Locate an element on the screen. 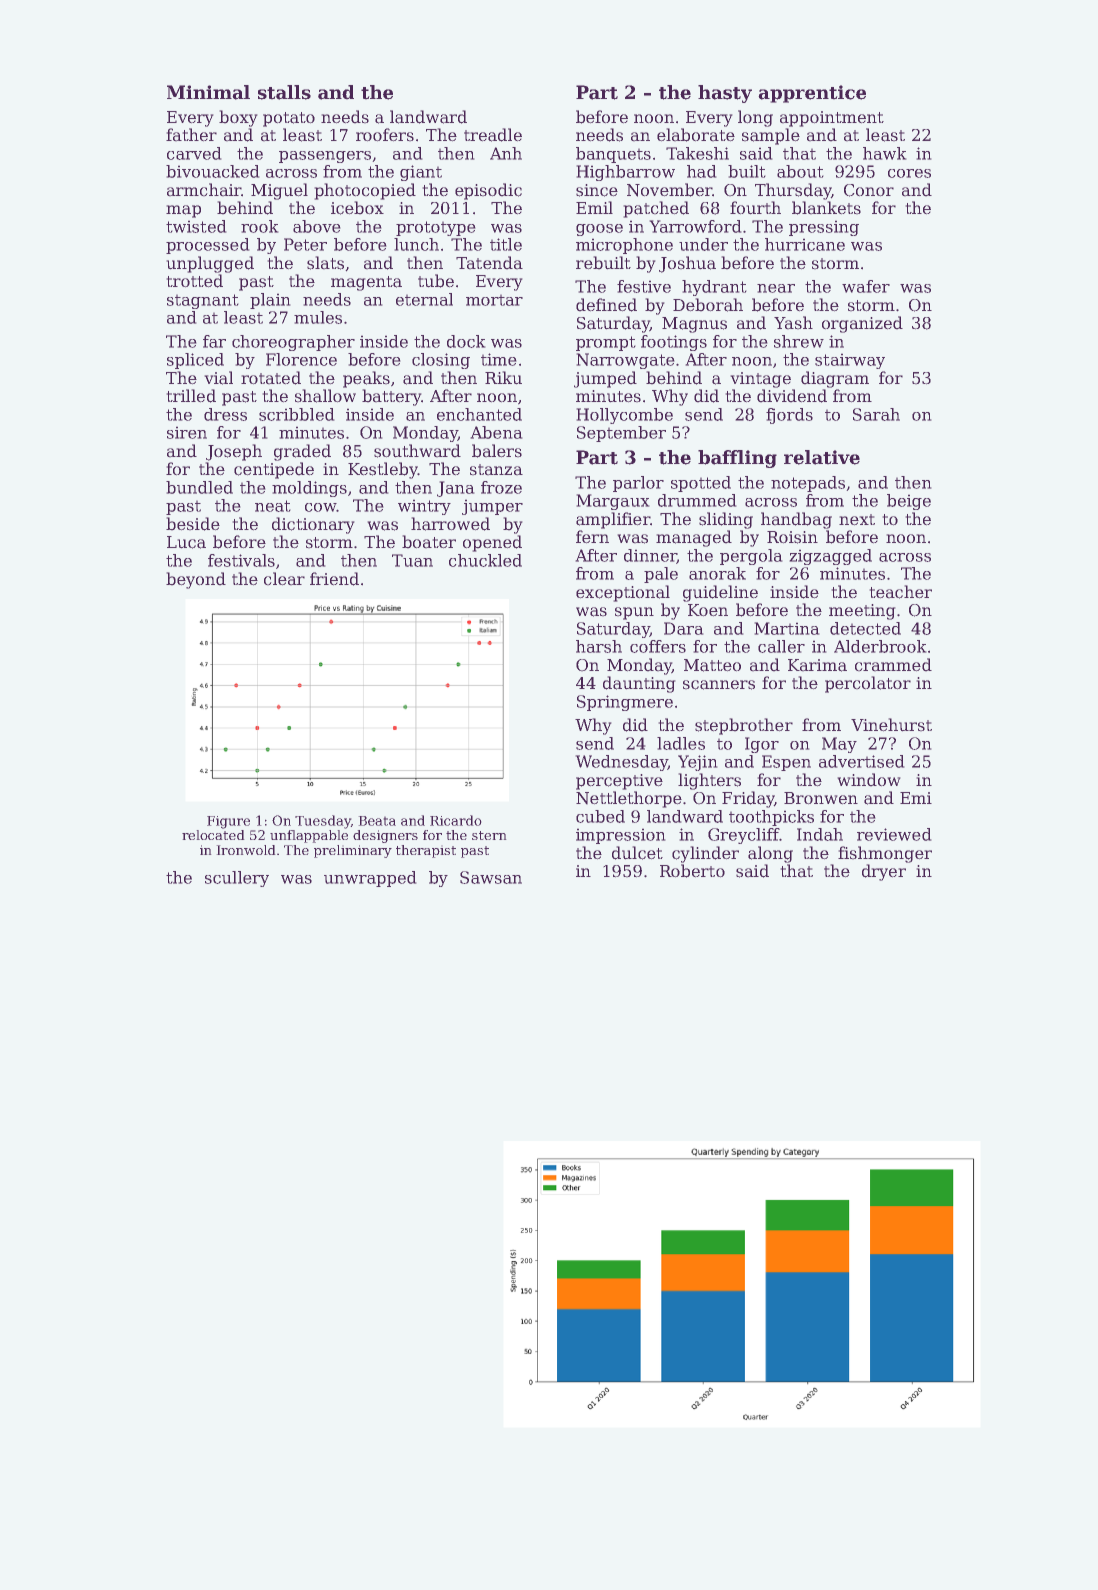 This screenshot has height=1590, width=1098. Minimal is located at coordinates (208, 92).
